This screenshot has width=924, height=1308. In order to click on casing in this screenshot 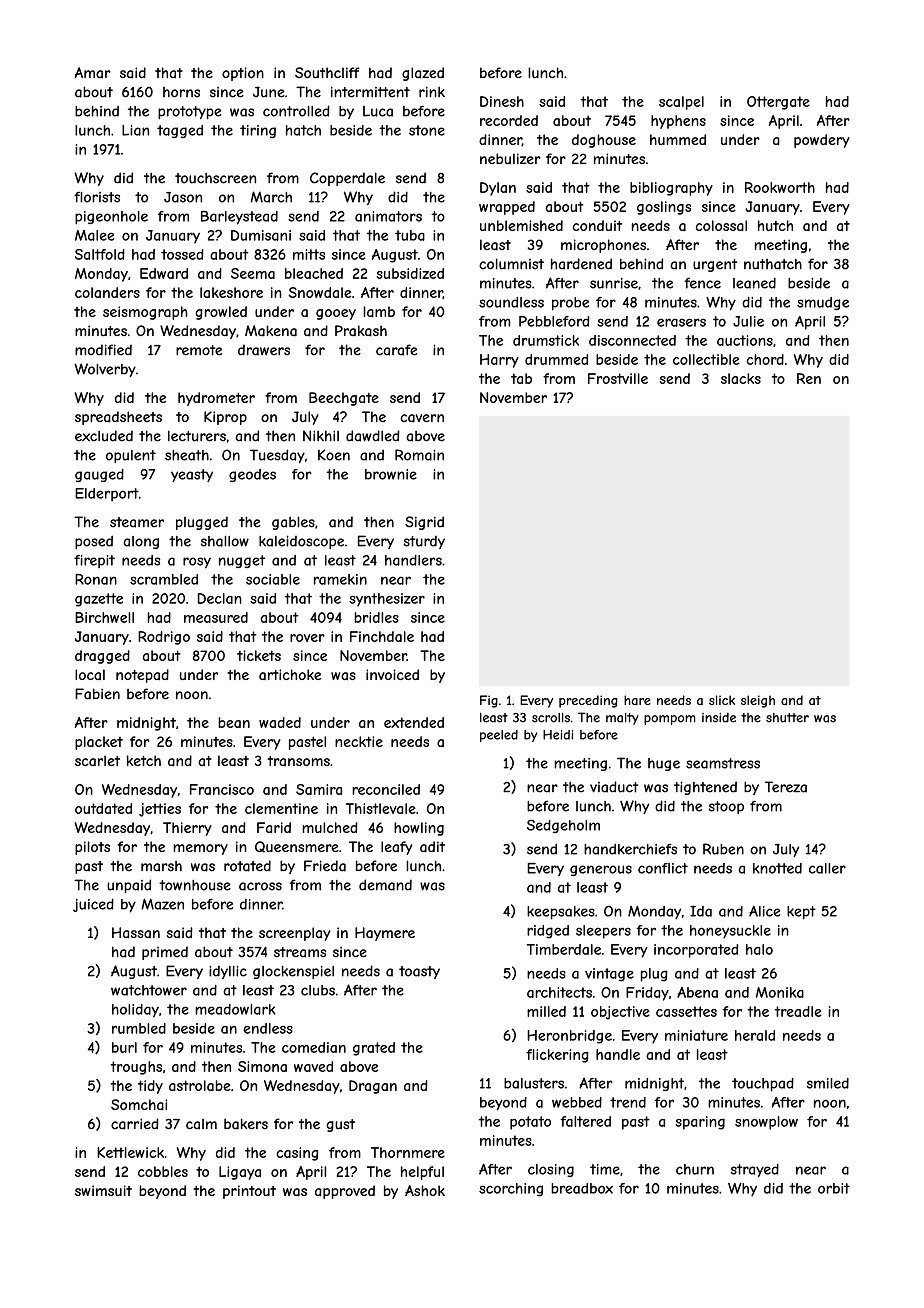, I will do `click(297, 1154)`.
